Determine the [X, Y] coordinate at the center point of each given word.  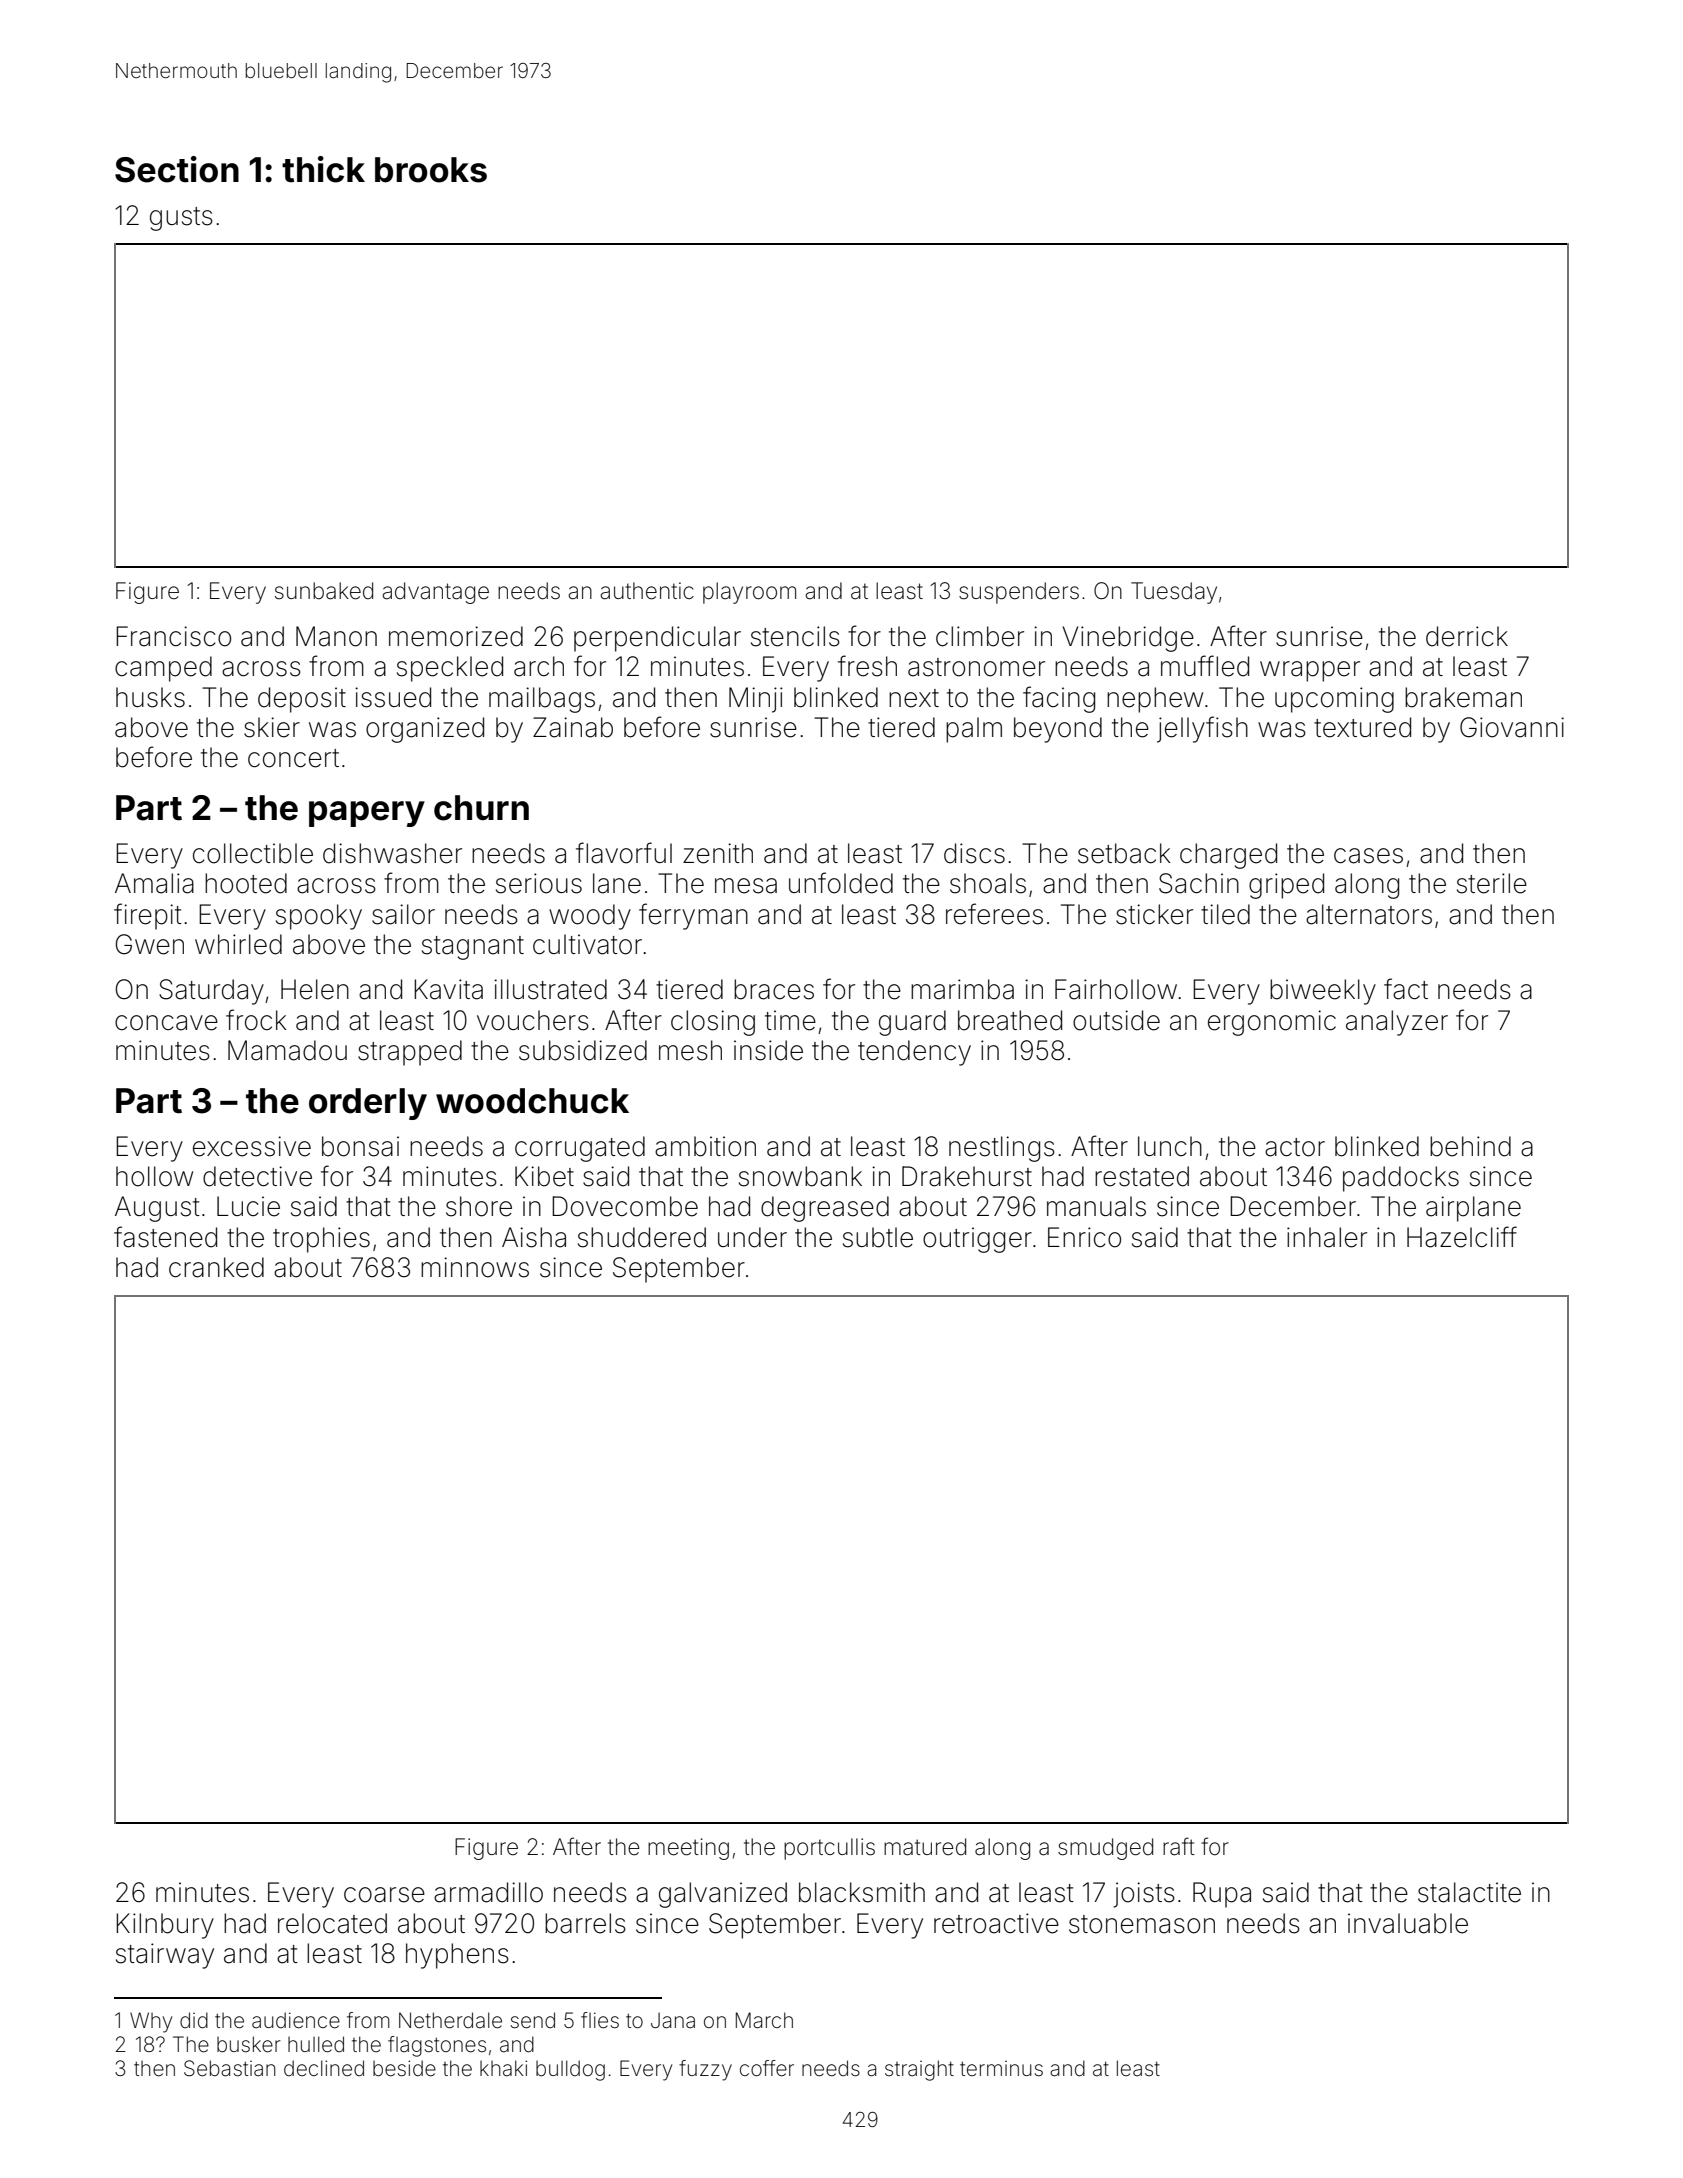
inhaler [1327, 1237]
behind [1470, 1146]
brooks [431, 170]
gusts [181, 219]
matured [925, 1847]
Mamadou [287, 1050]
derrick [1467, 636]
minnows [475, 1267]
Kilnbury [165, 1926]
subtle [878, 1237]
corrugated [580, 1149]
